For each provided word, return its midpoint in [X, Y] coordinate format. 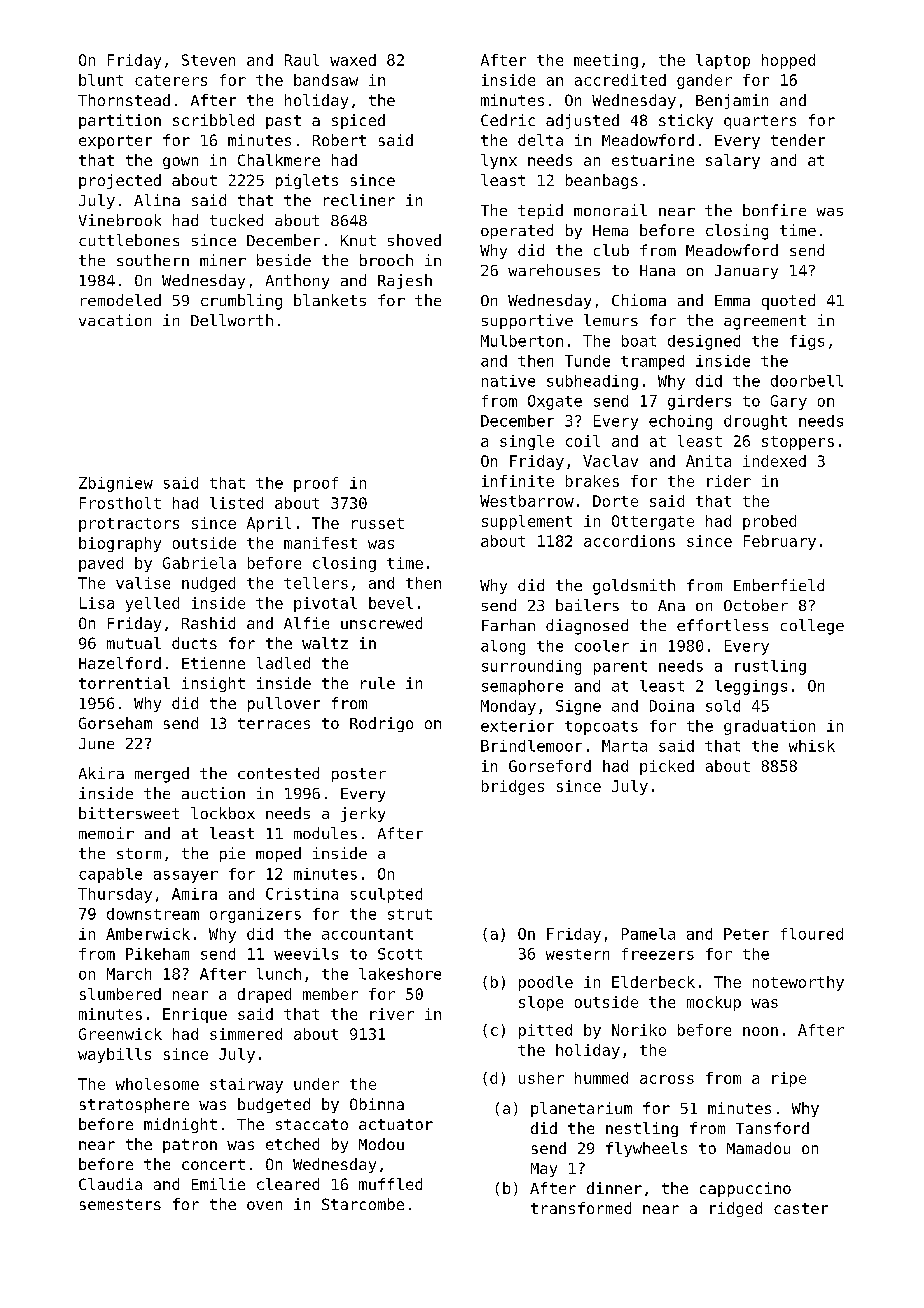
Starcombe [363, 1204]
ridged [736, 1209]
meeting [606, 61]
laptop [723, 61]
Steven [208, 60]
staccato [312, 1124]
